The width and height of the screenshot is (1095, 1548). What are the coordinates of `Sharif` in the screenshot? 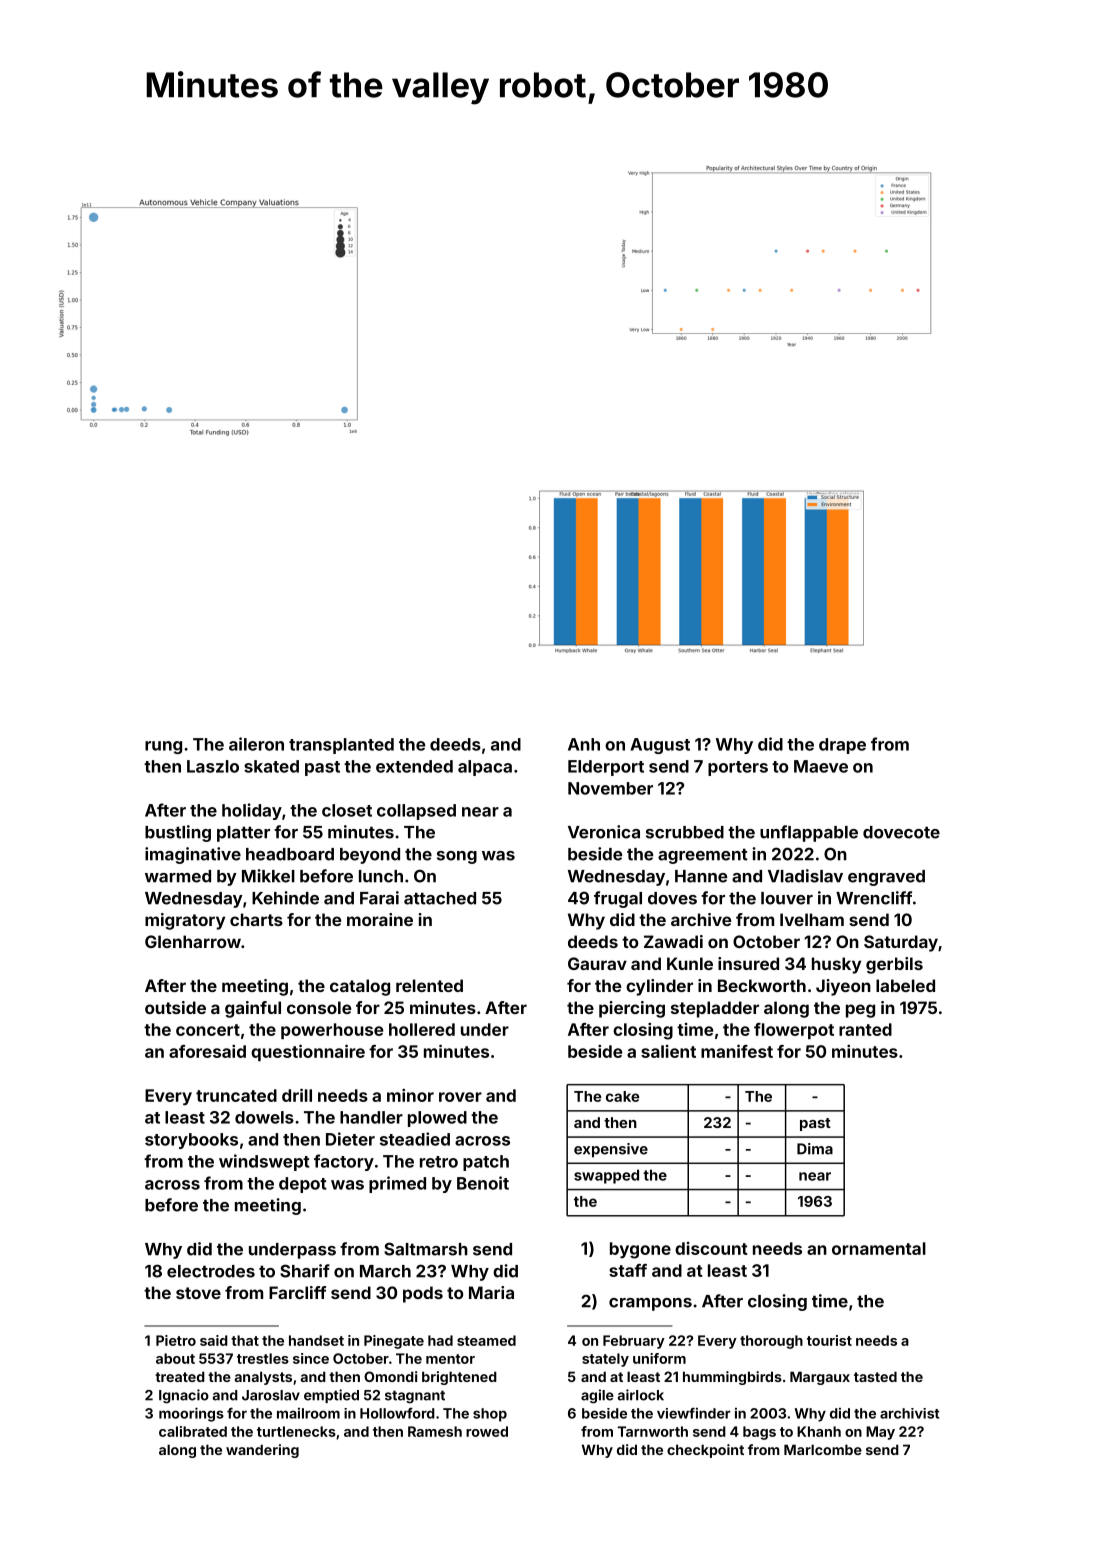 It's located at (305, 1271).
